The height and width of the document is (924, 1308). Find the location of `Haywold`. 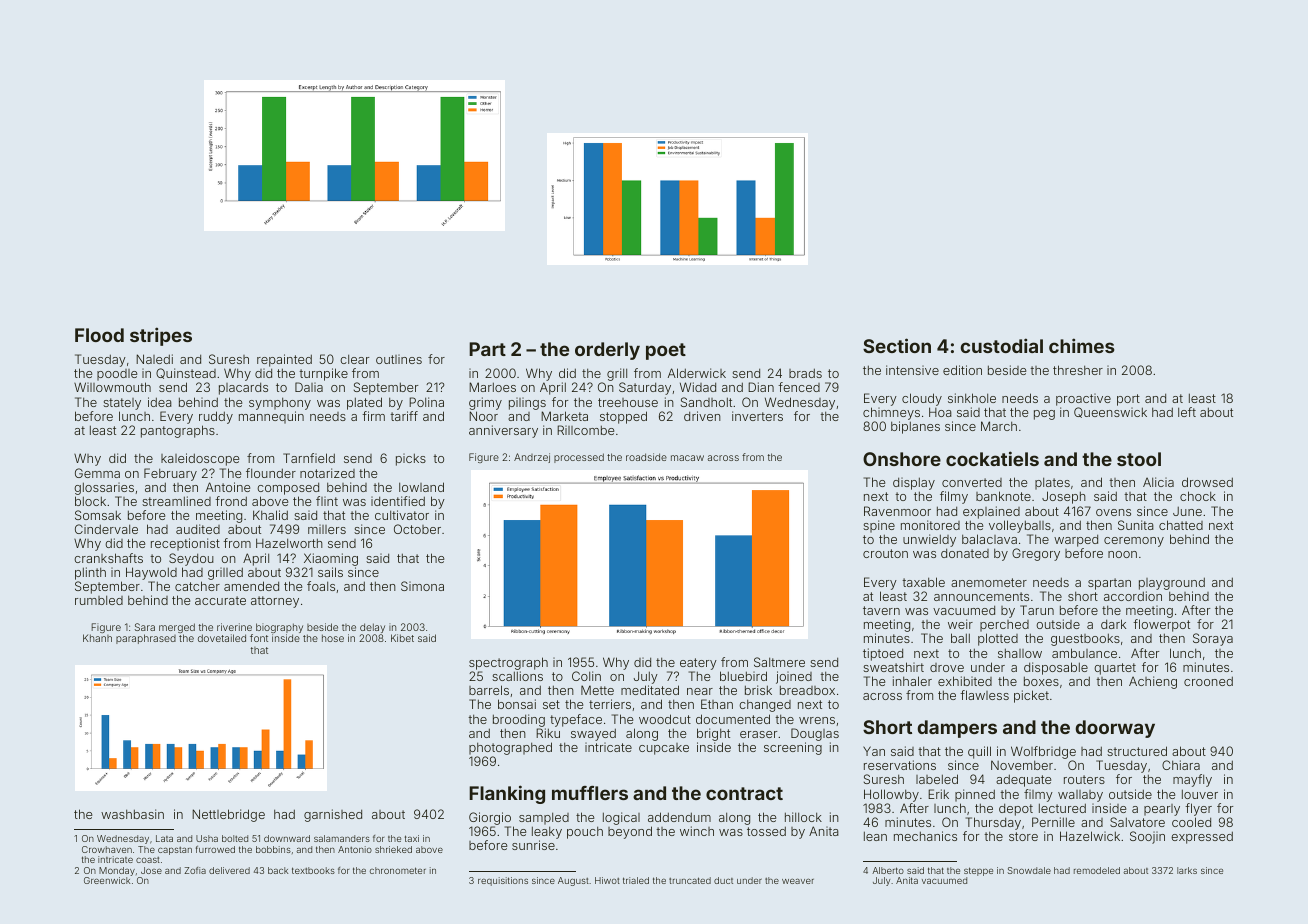

Haywold is located at coordinates (151, 573).
